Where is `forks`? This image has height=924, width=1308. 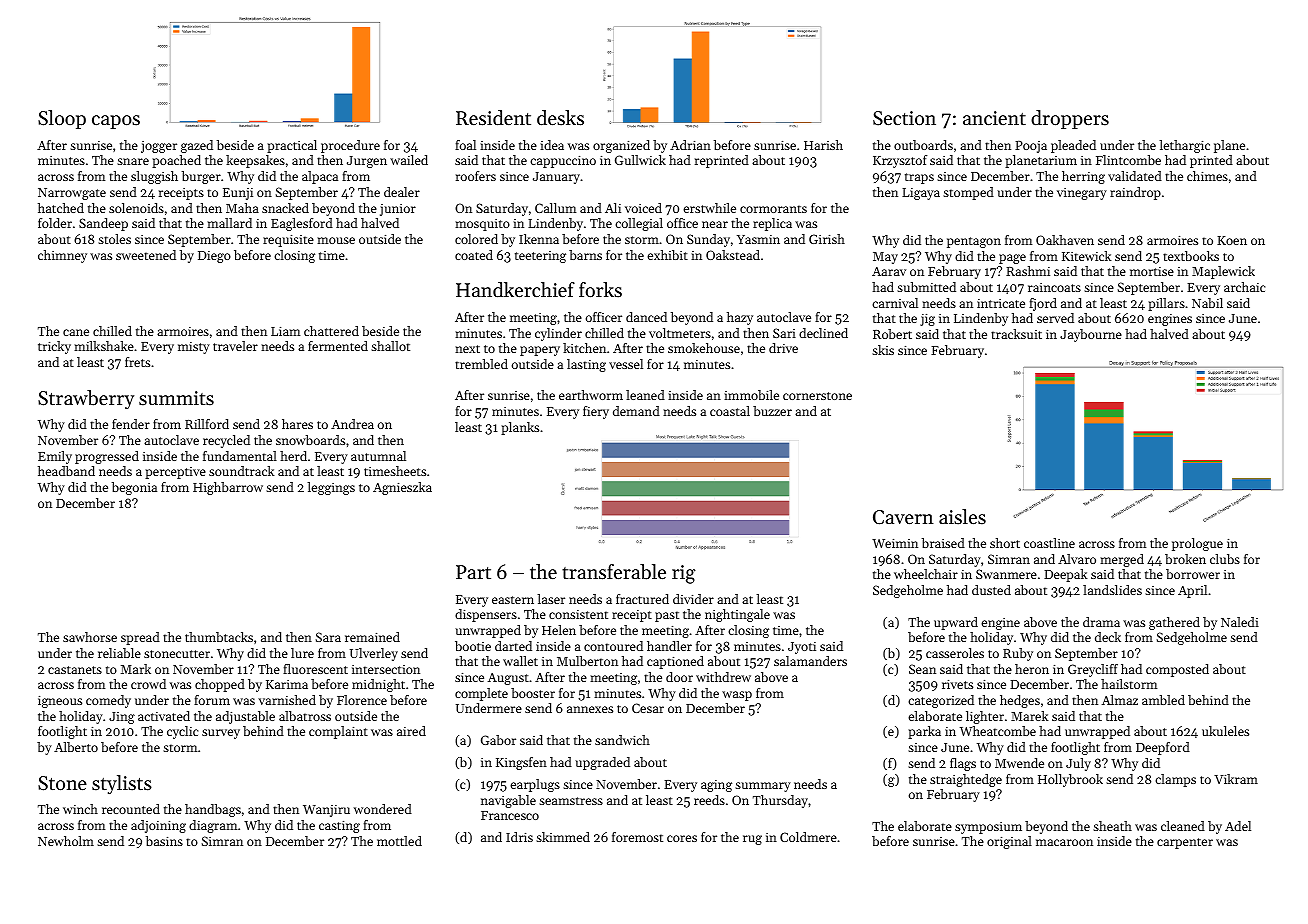 forks is located at coordinates (600, 290).
